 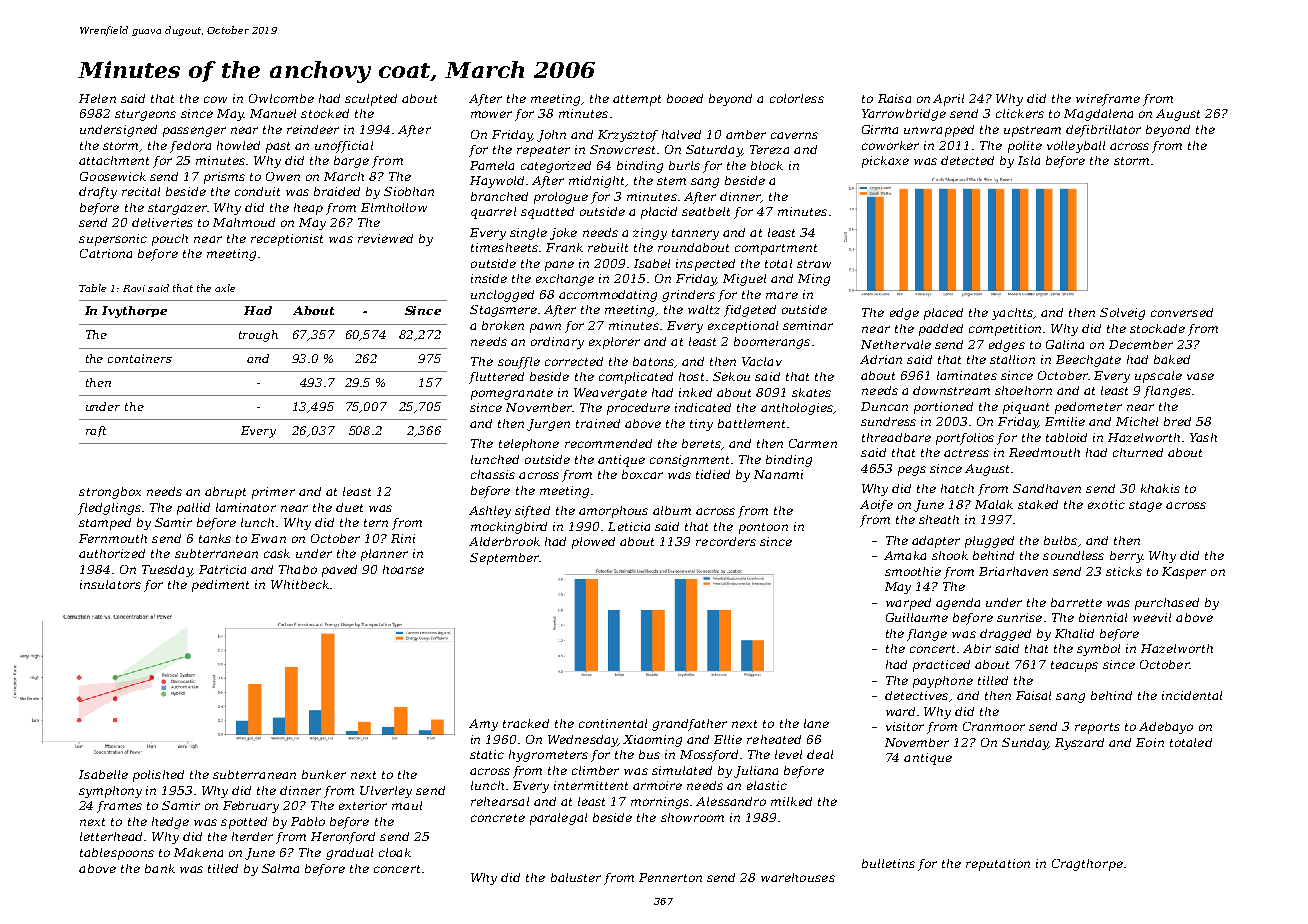 I want to click on Adebayo, so click(x=1166, y=728).
